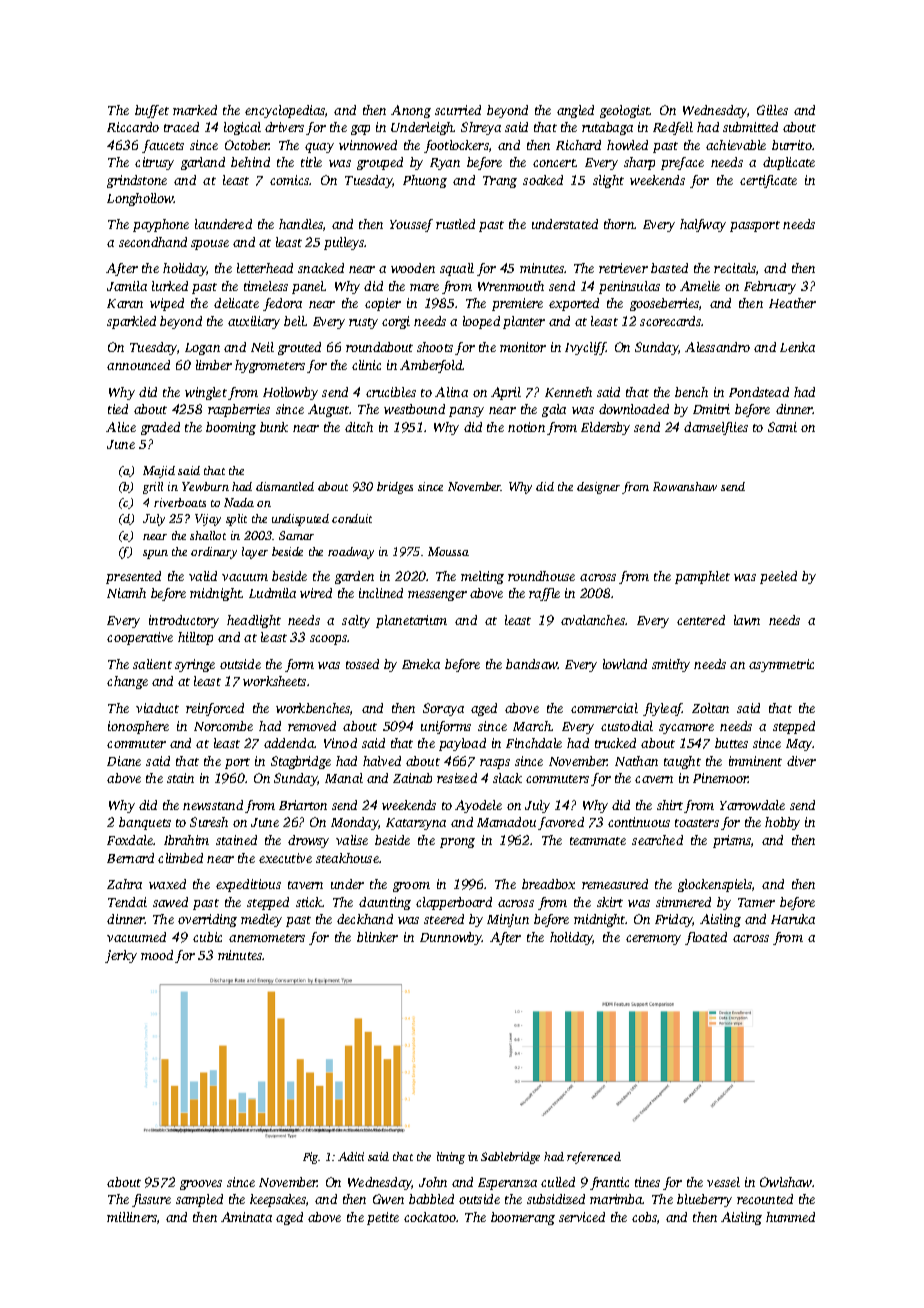 The width and height of the screenshot is (924, 1308). Describe the element at coordinates (781, 665) in the screenshot. I see `asymmetric` at that location.
